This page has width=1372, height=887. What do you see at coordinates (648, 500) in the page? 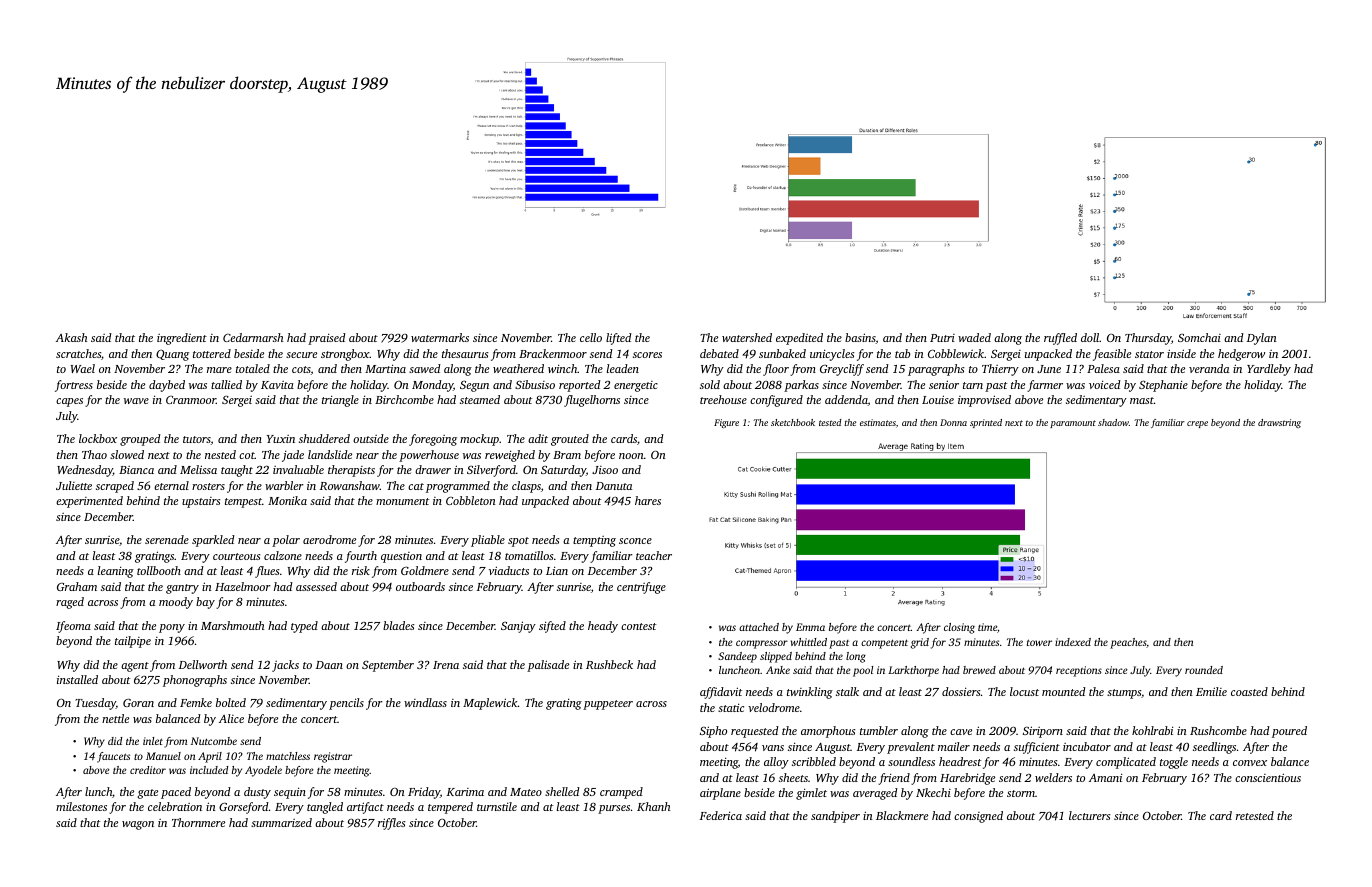
I see `hares` at bounding box center [648, 500].
